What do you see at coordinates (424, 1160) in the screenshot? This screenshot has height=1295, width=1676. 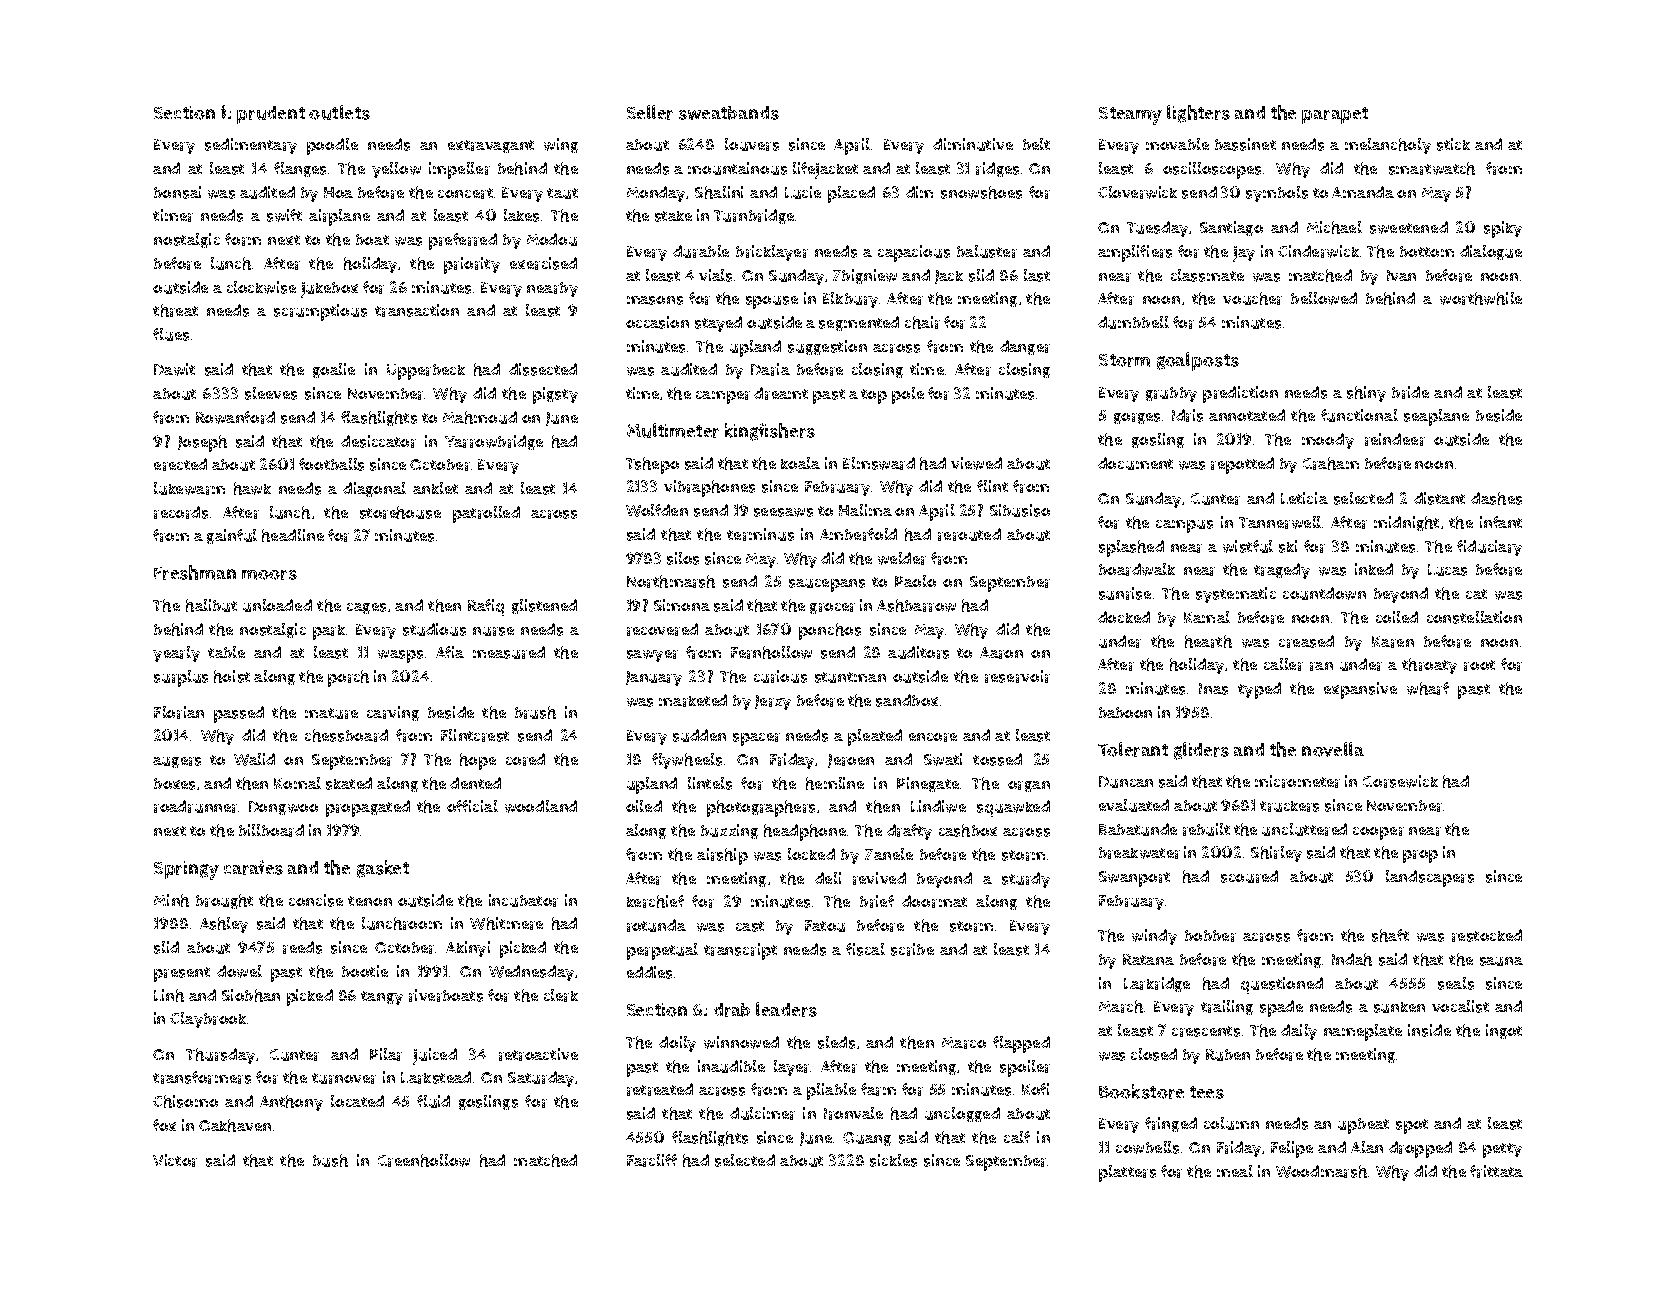 I see `Greenhollow` at bounding box center [424, 1160].
